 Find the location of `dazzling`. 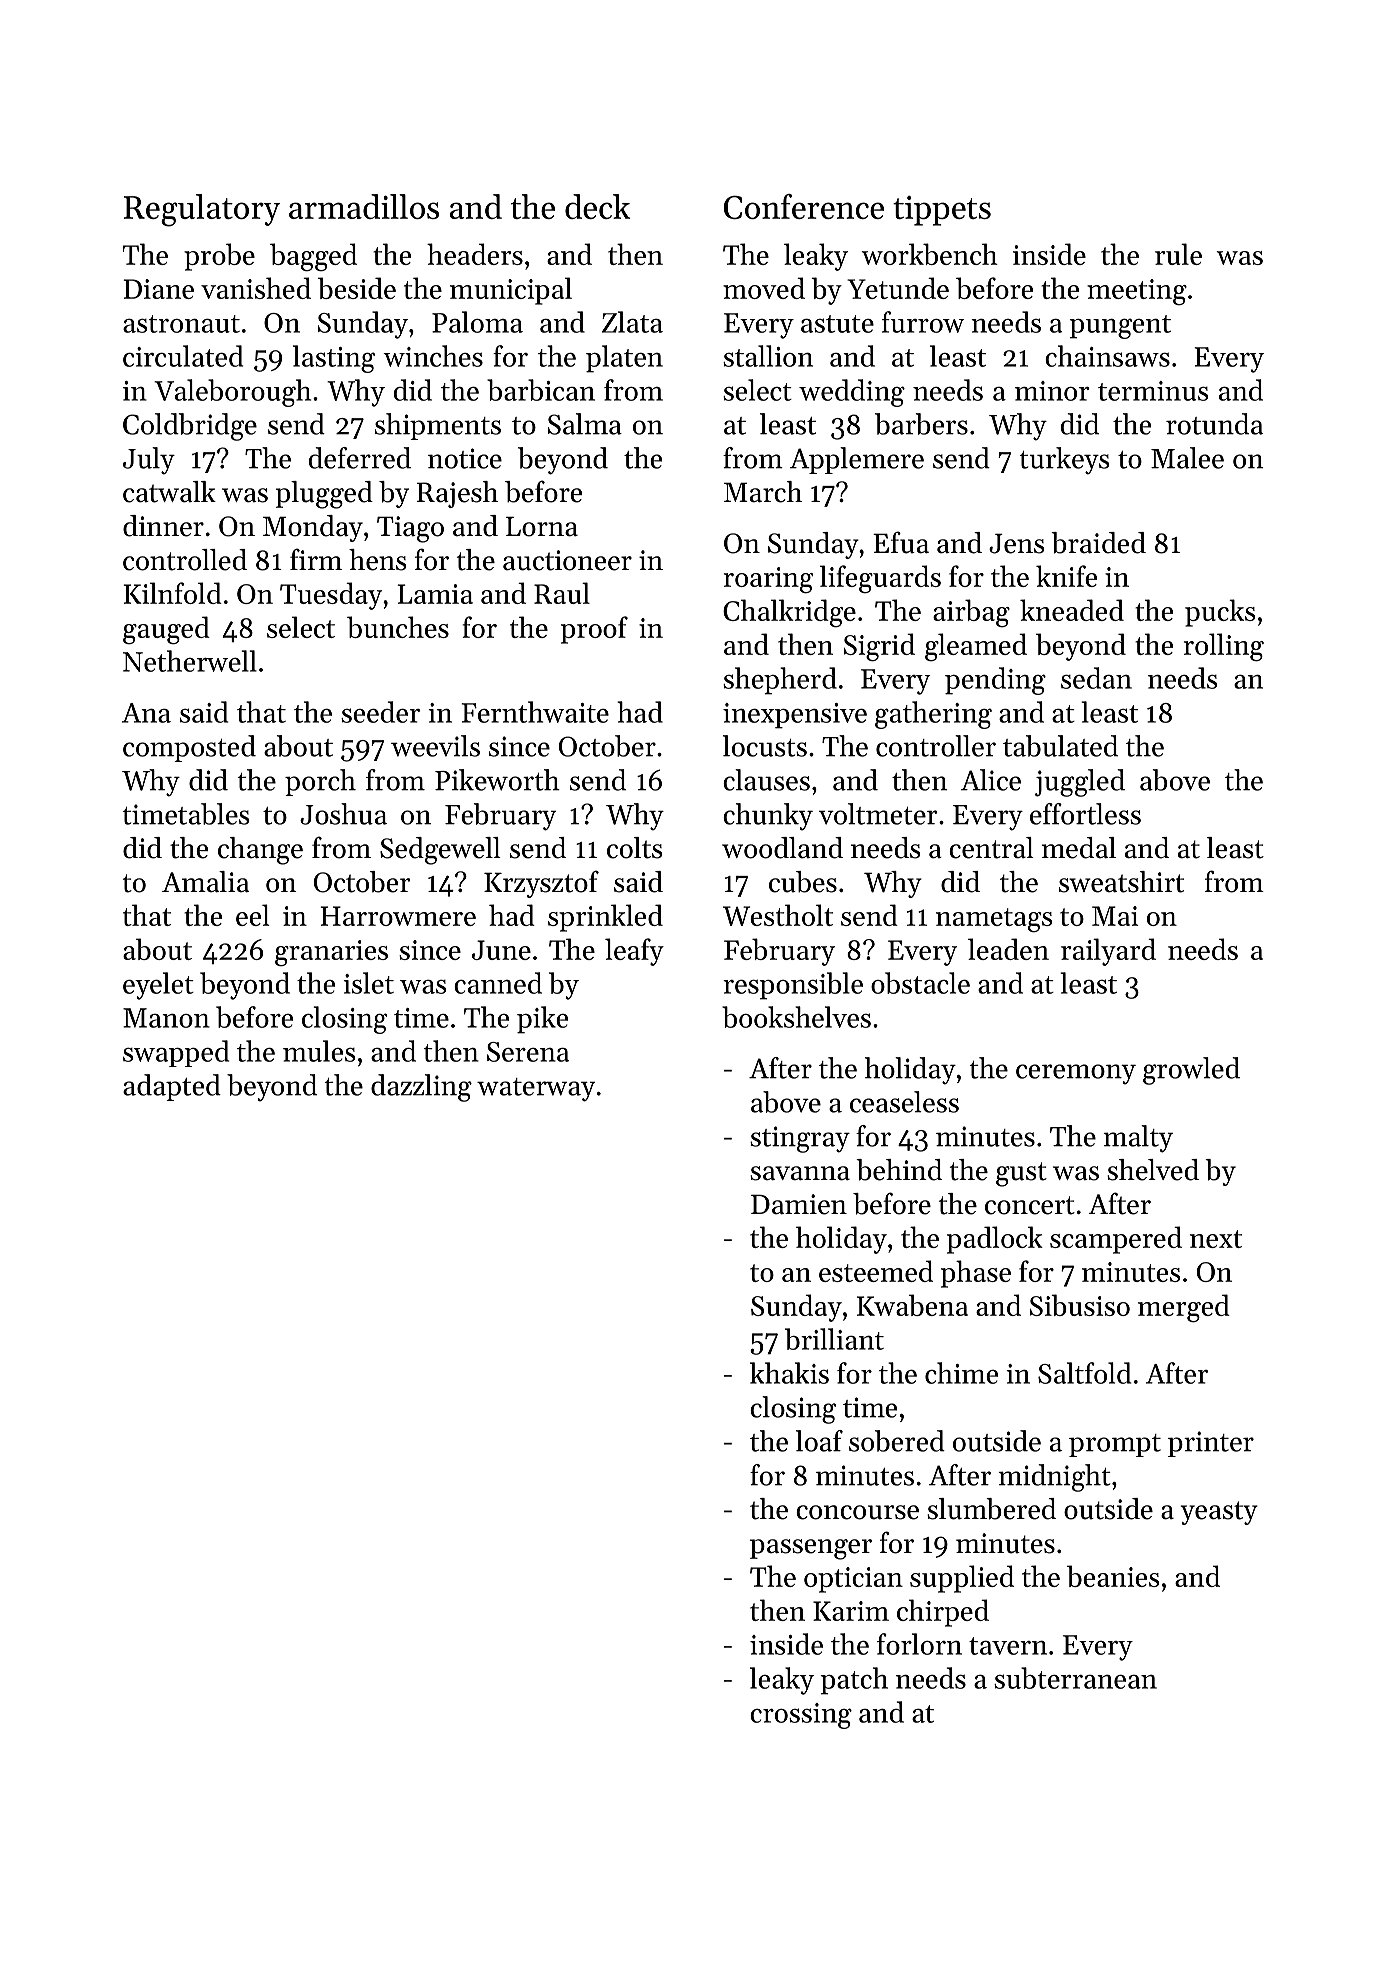

dazzling is located at coordinates (421, 1088).
